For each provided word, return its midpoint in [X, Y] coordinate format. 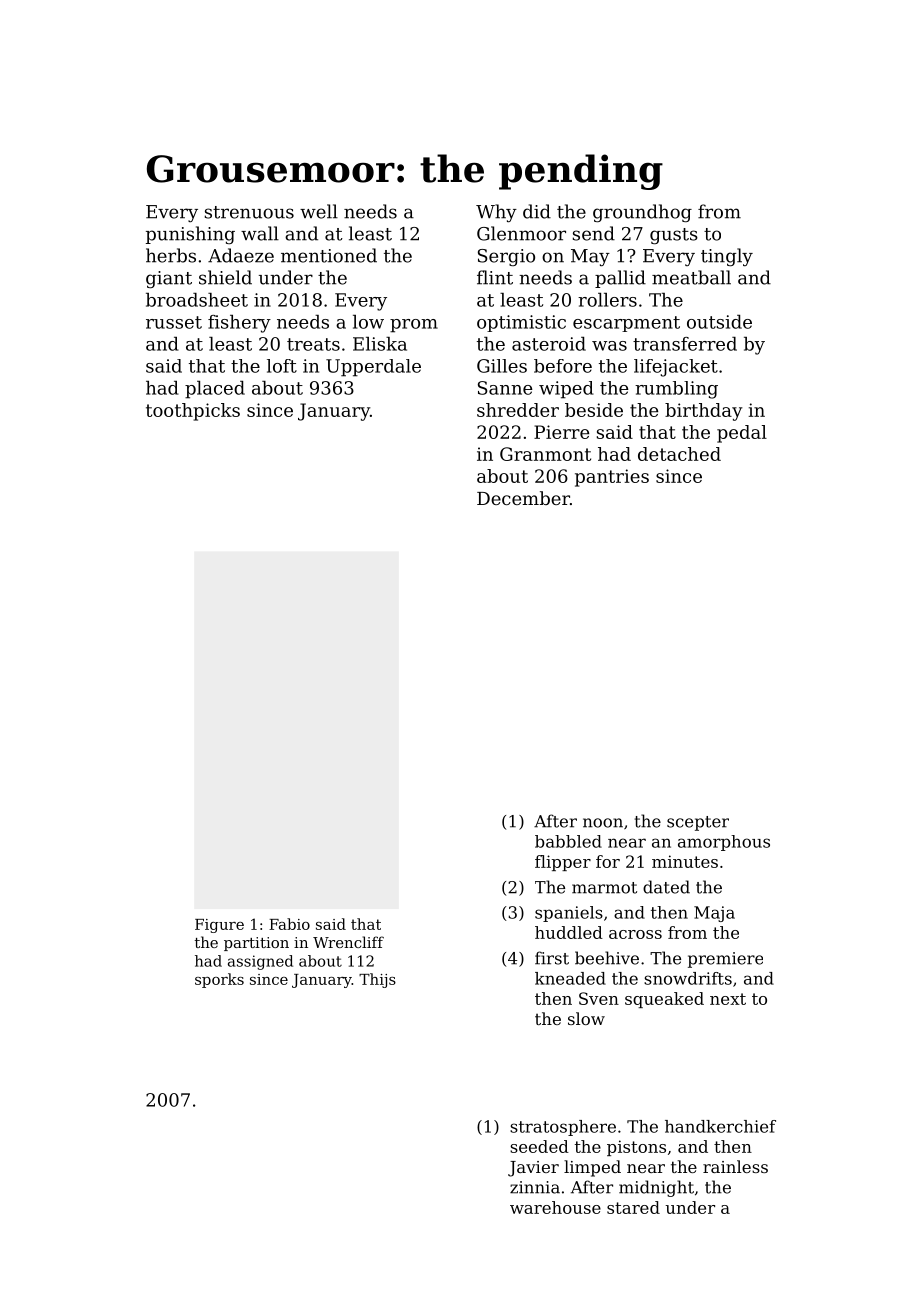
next [728, 999]
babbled [568, 841]
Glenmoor [521, 233]
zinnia [535, 1187]
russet [174, 322]
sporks [219, 980]
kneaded [570, 978]
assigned [260, 962]
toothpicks [193, 412]
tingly [727, 257]
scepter [698, 823]
